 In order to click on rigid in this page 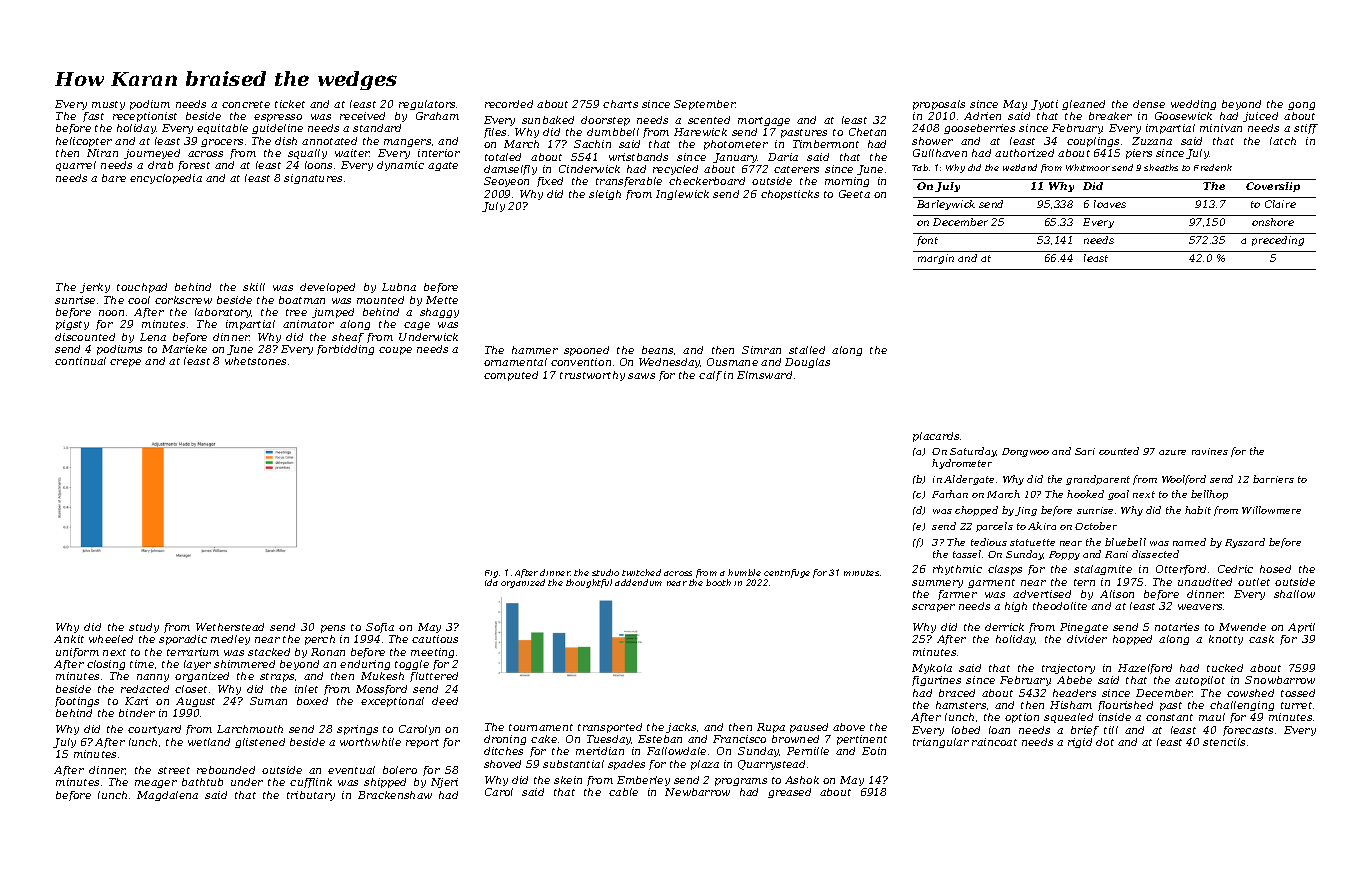, I will do `click(1080, 743)`.
